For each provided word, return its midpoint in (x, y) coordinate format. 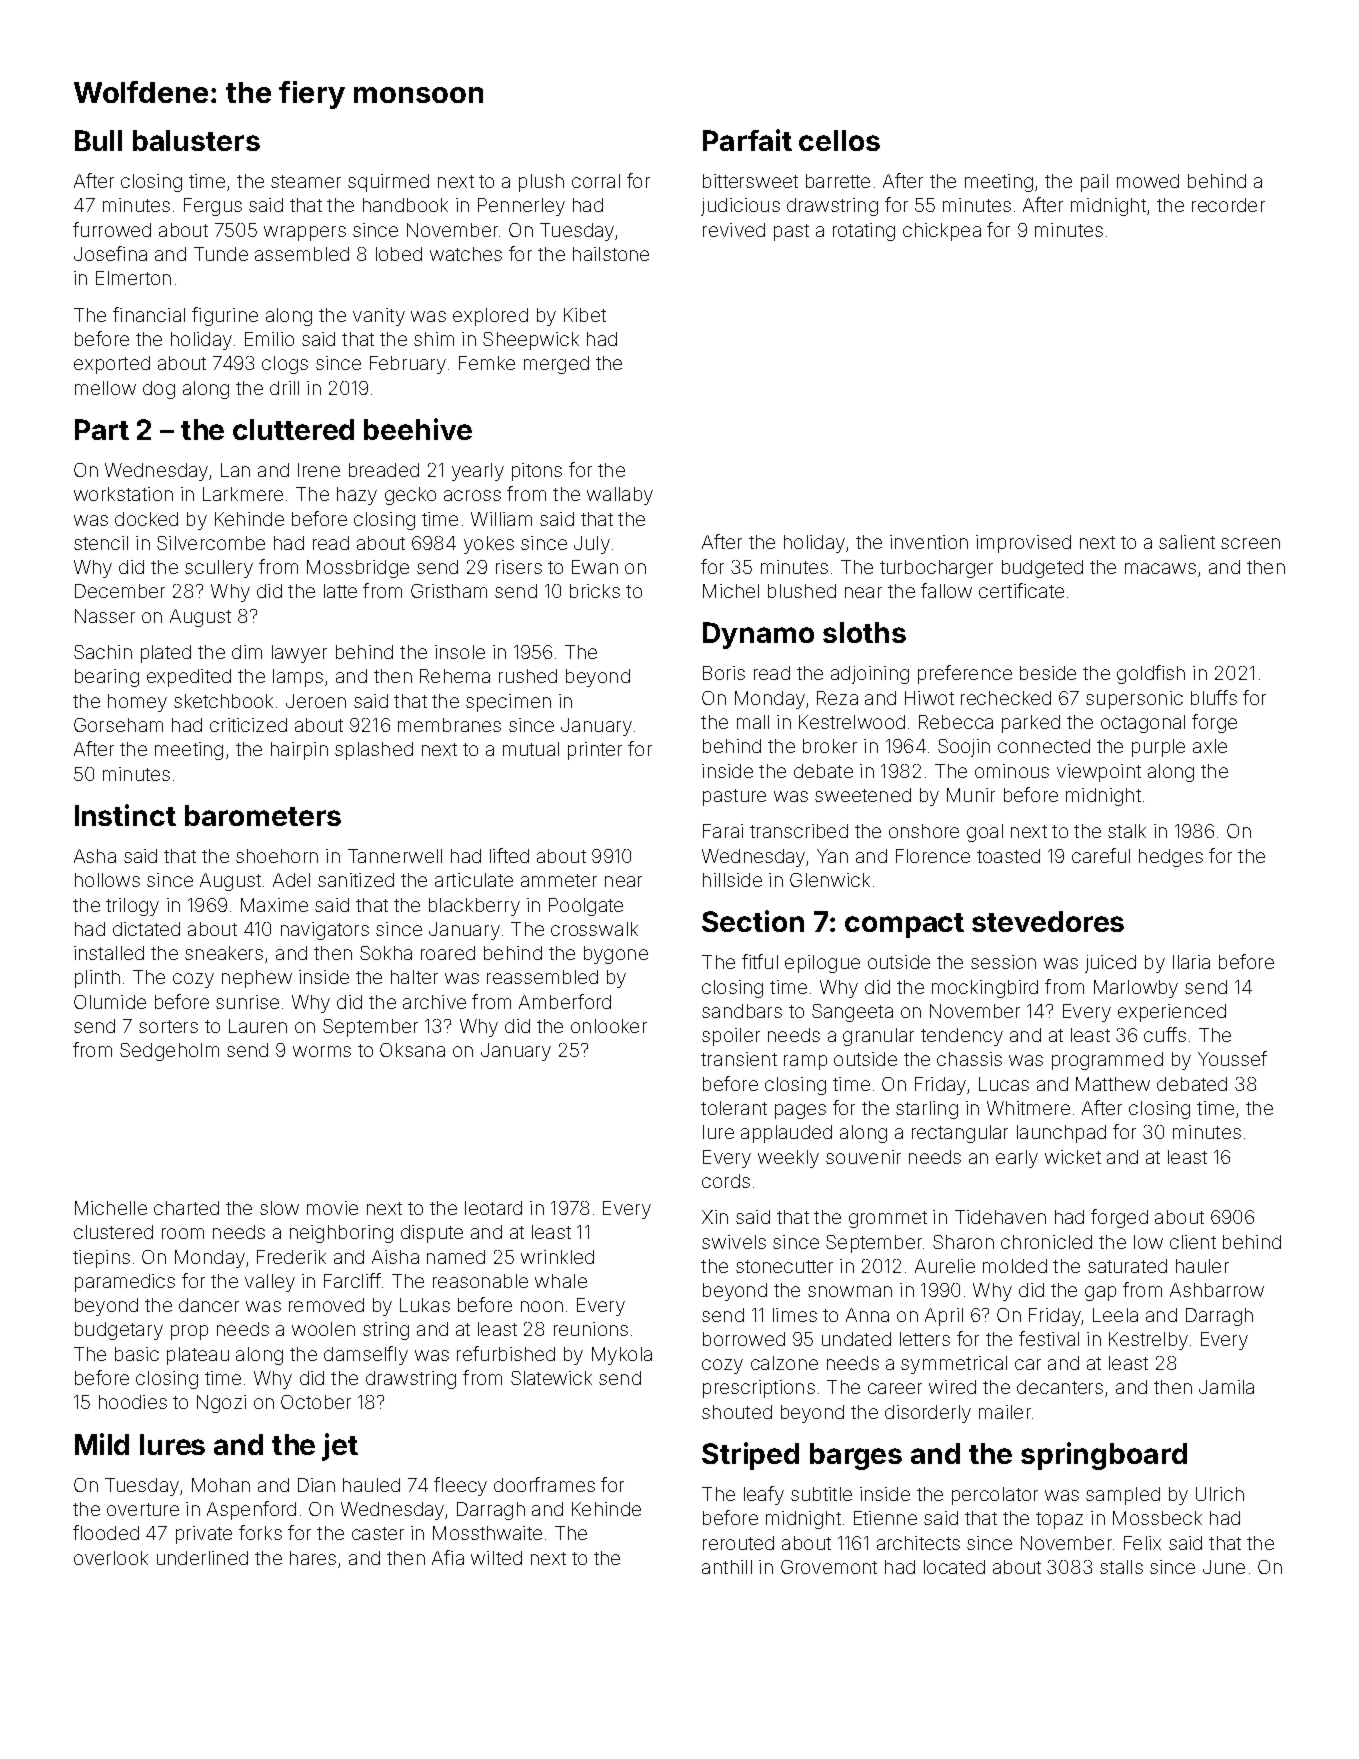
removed (326, 1305)
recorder (1228, 205)
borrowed (744, 1339)
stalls (1121, 1567)
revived (734, 230)
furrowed (112, 229)
